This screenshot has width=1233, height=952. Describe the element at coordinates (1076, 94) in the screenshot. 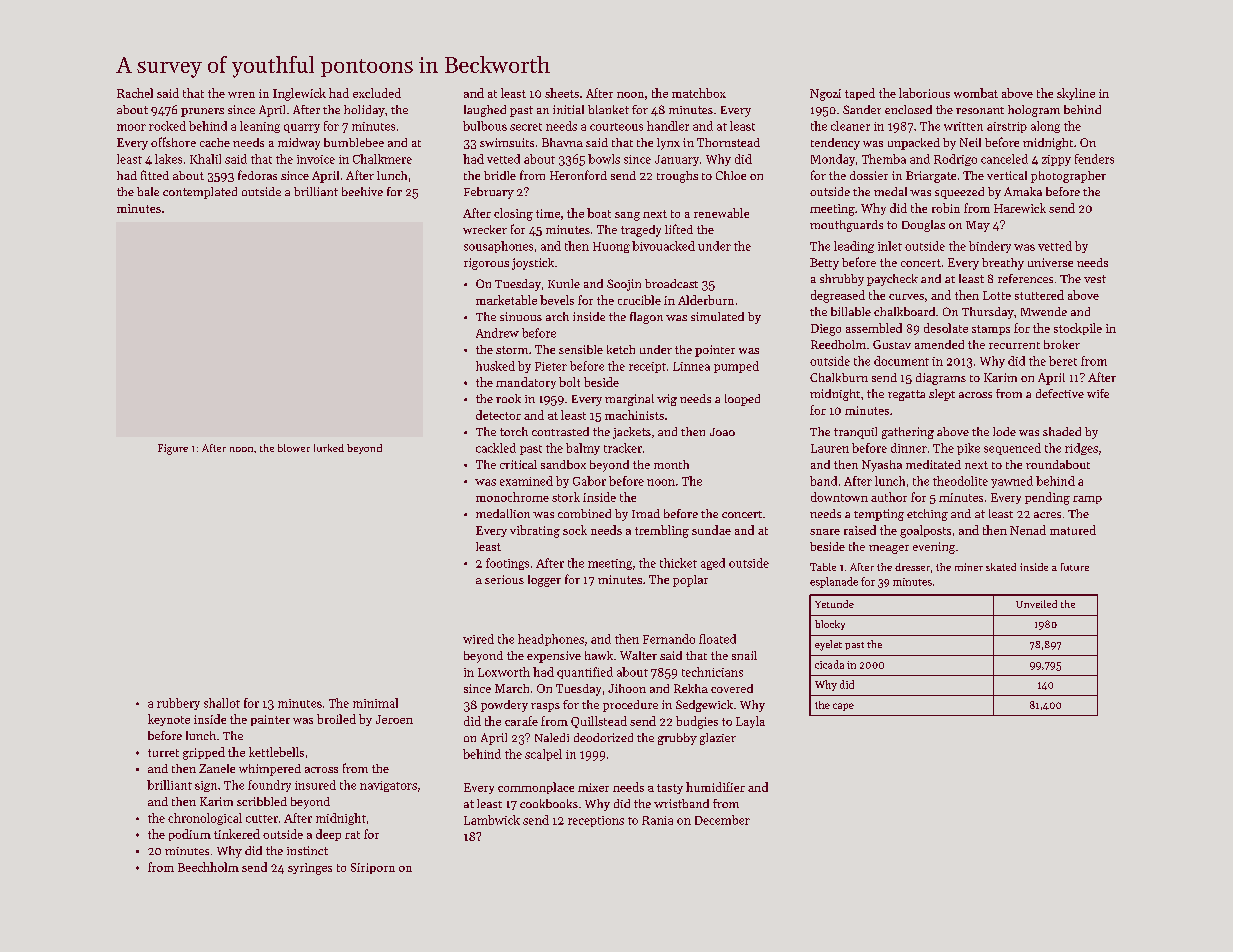

I see `skyline` at that location.
